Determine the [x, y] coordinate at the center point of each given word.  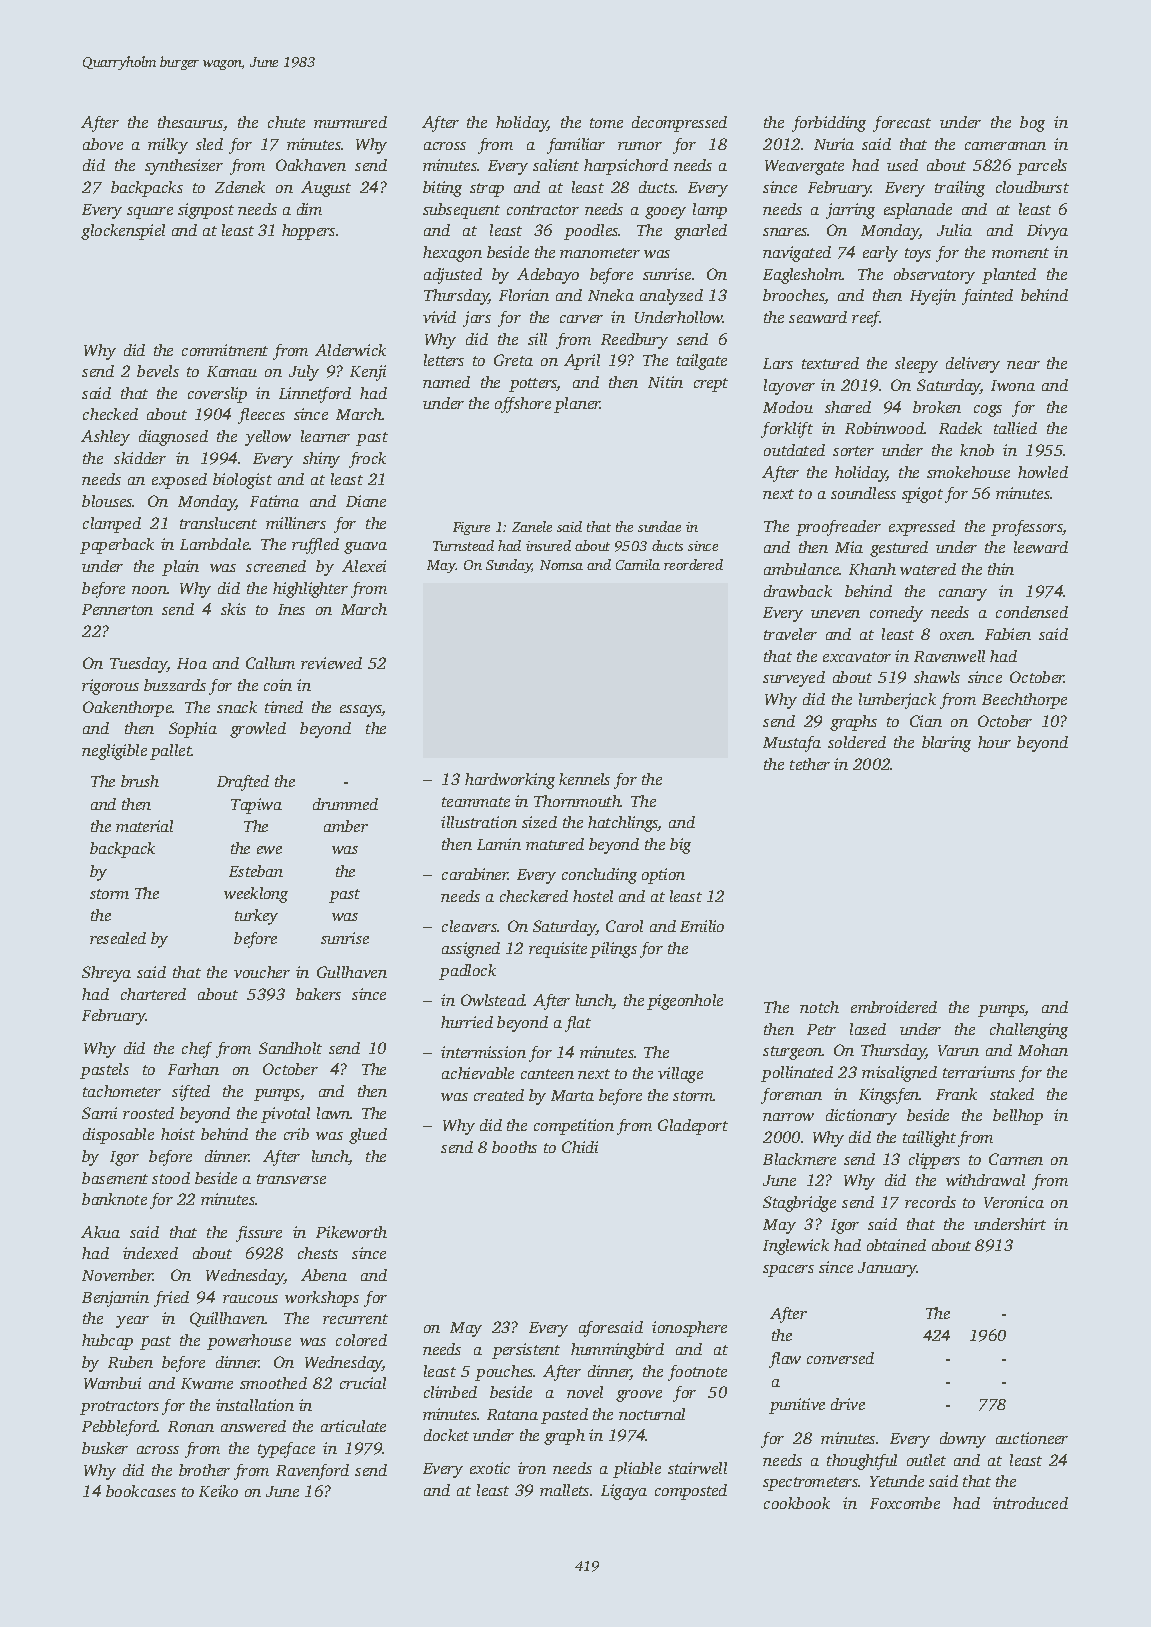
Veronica [1014, 1202]
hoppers [308, 232]
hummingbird [617, 1351]
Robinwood [885, 428]
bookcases [141, 1491]
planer [577, 405]
